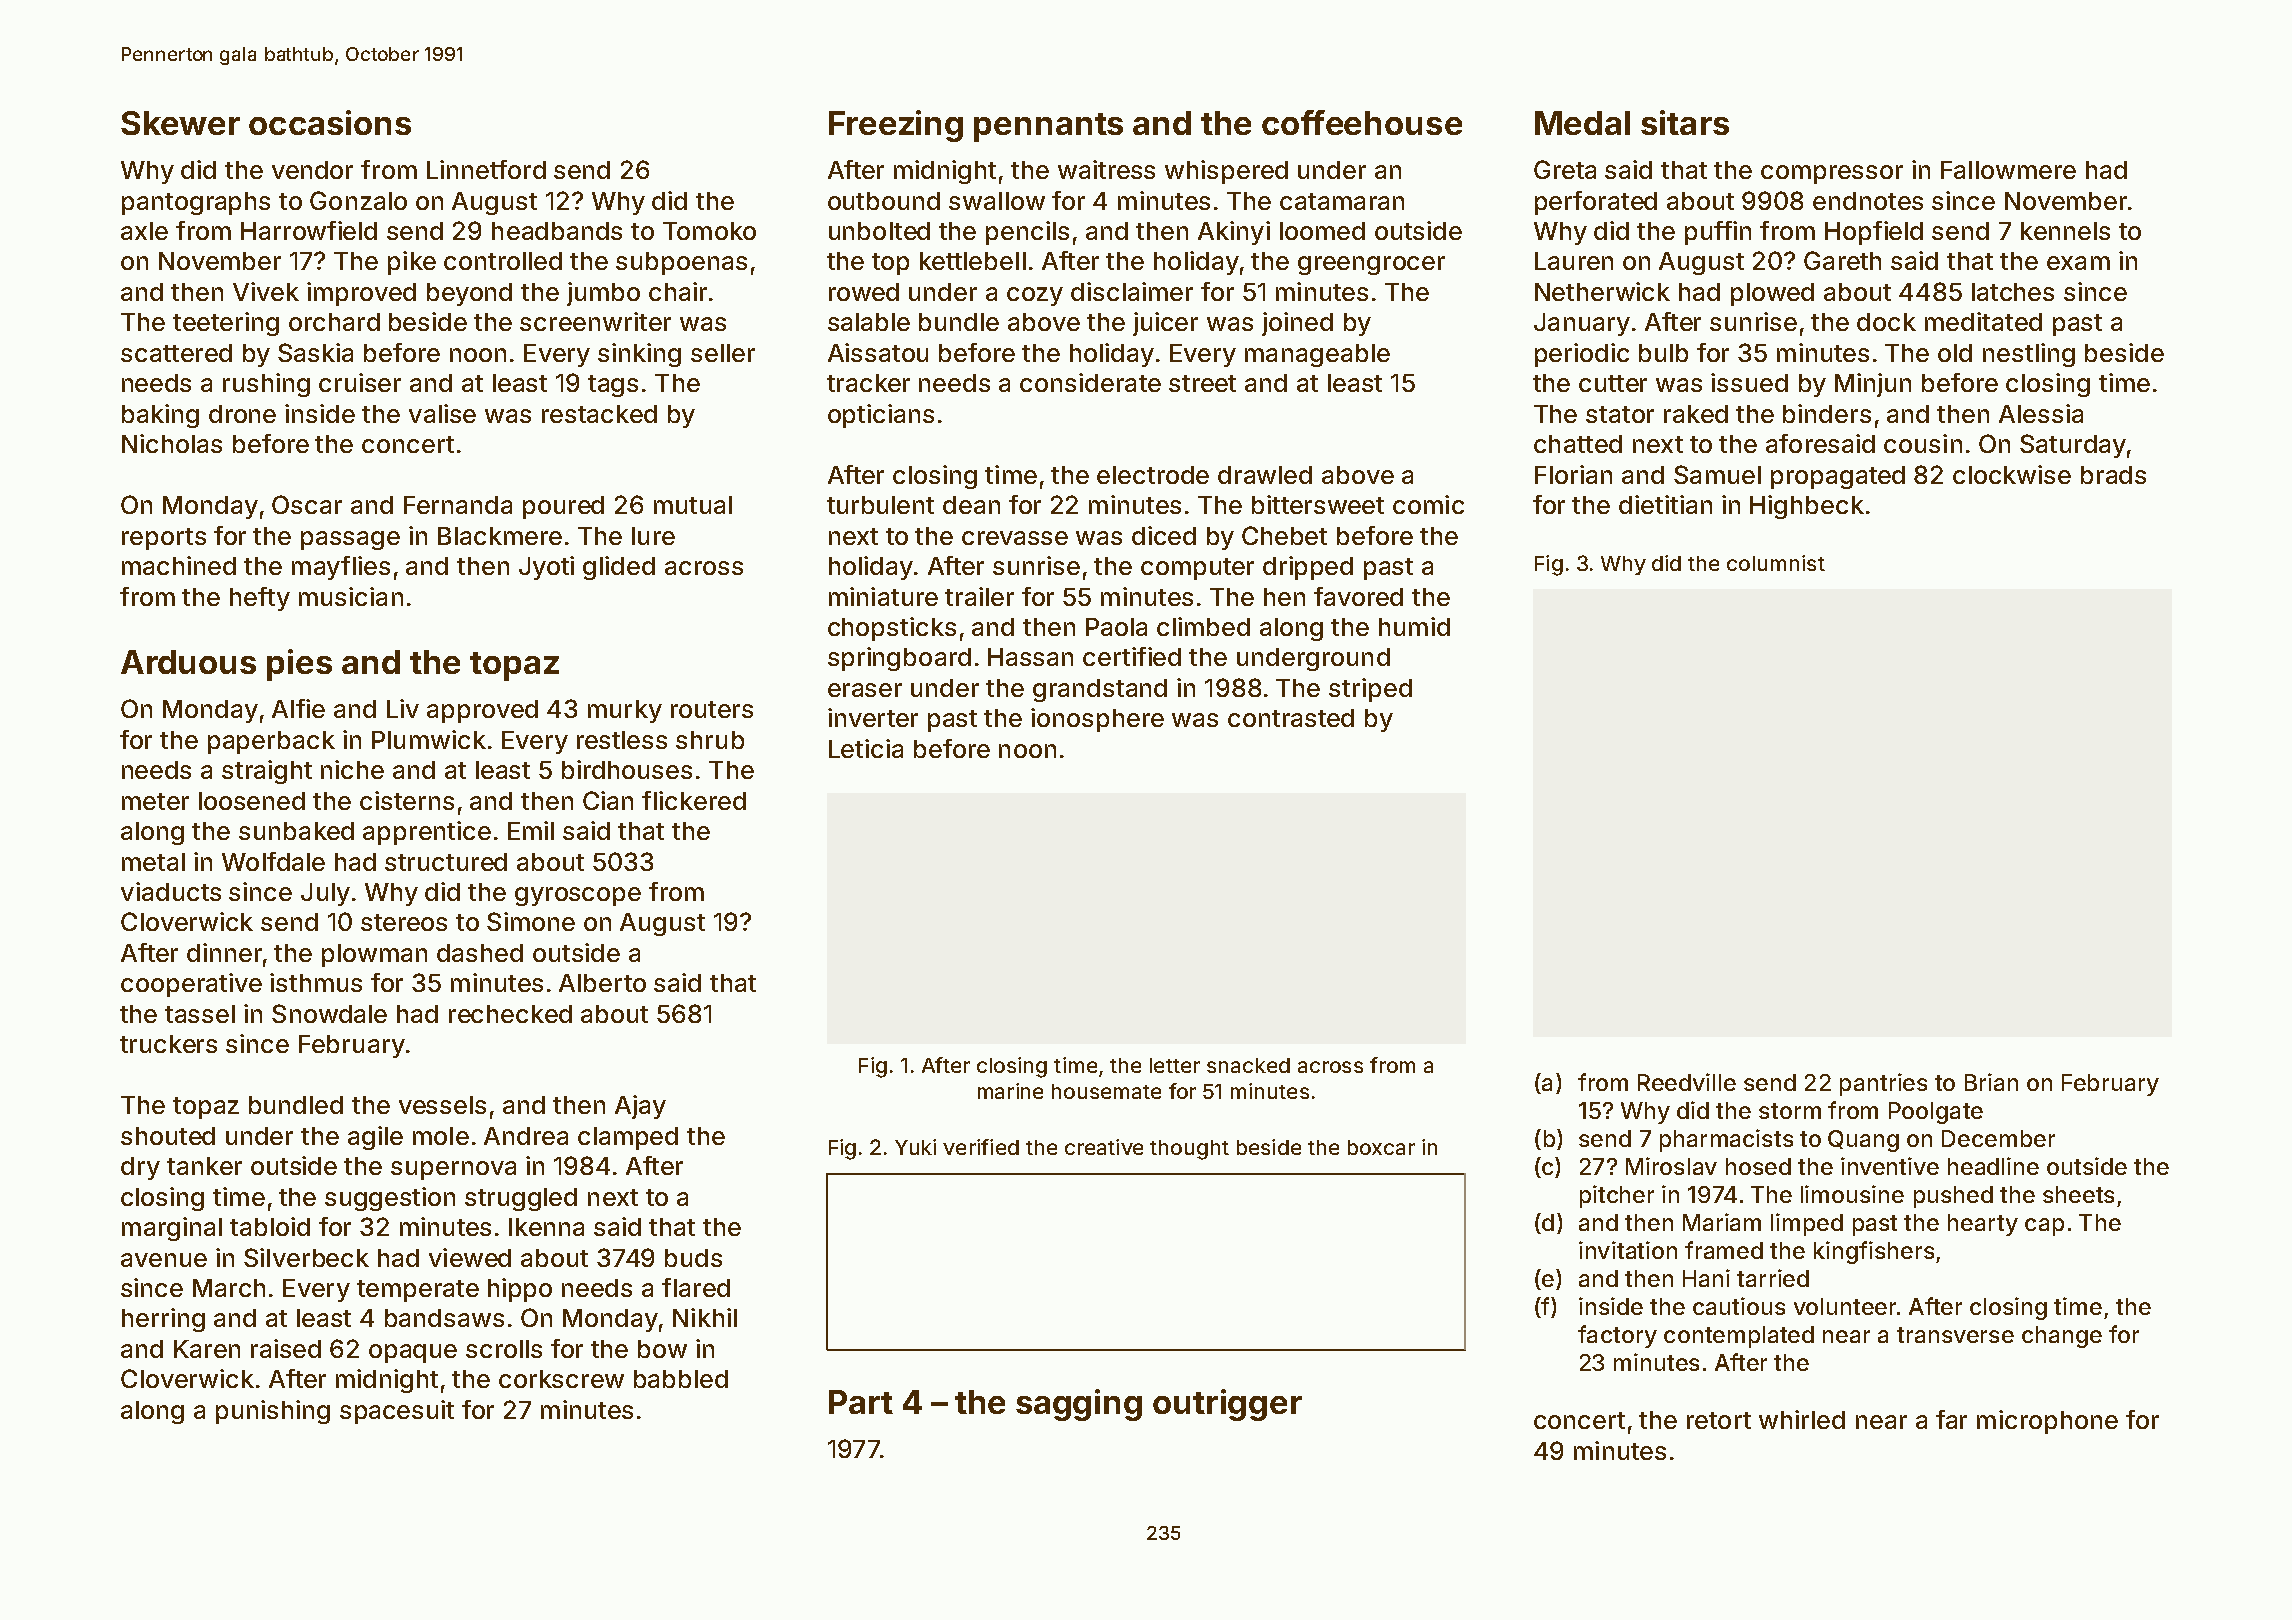 The height and width of the image is (1620, 2292). What do you see at coordinates (1048, 127) in the image?
I see `pennants` at bounding box center [1048, 127].
